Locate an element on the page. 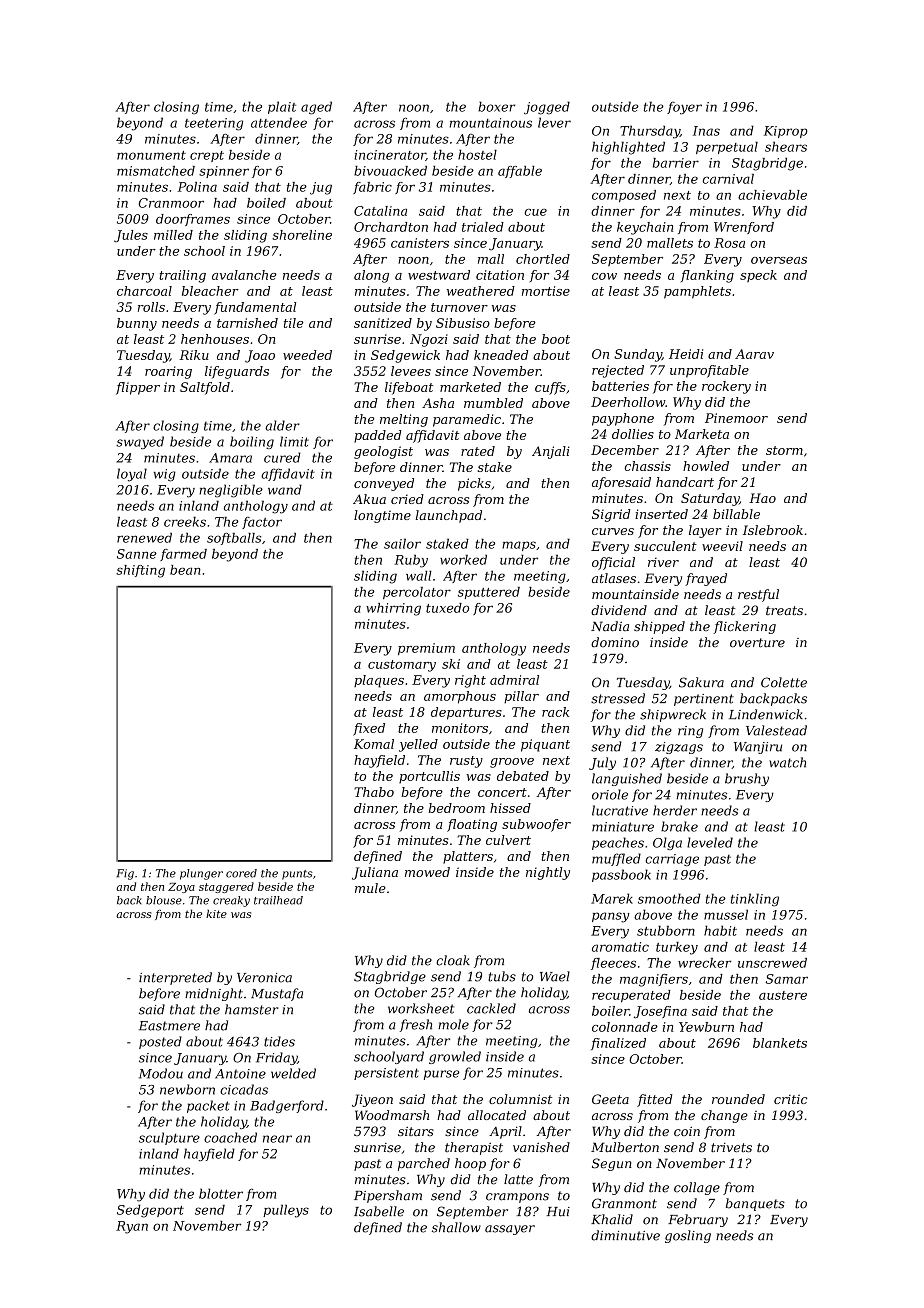  wrecker is located at coordinates (704, 963).
